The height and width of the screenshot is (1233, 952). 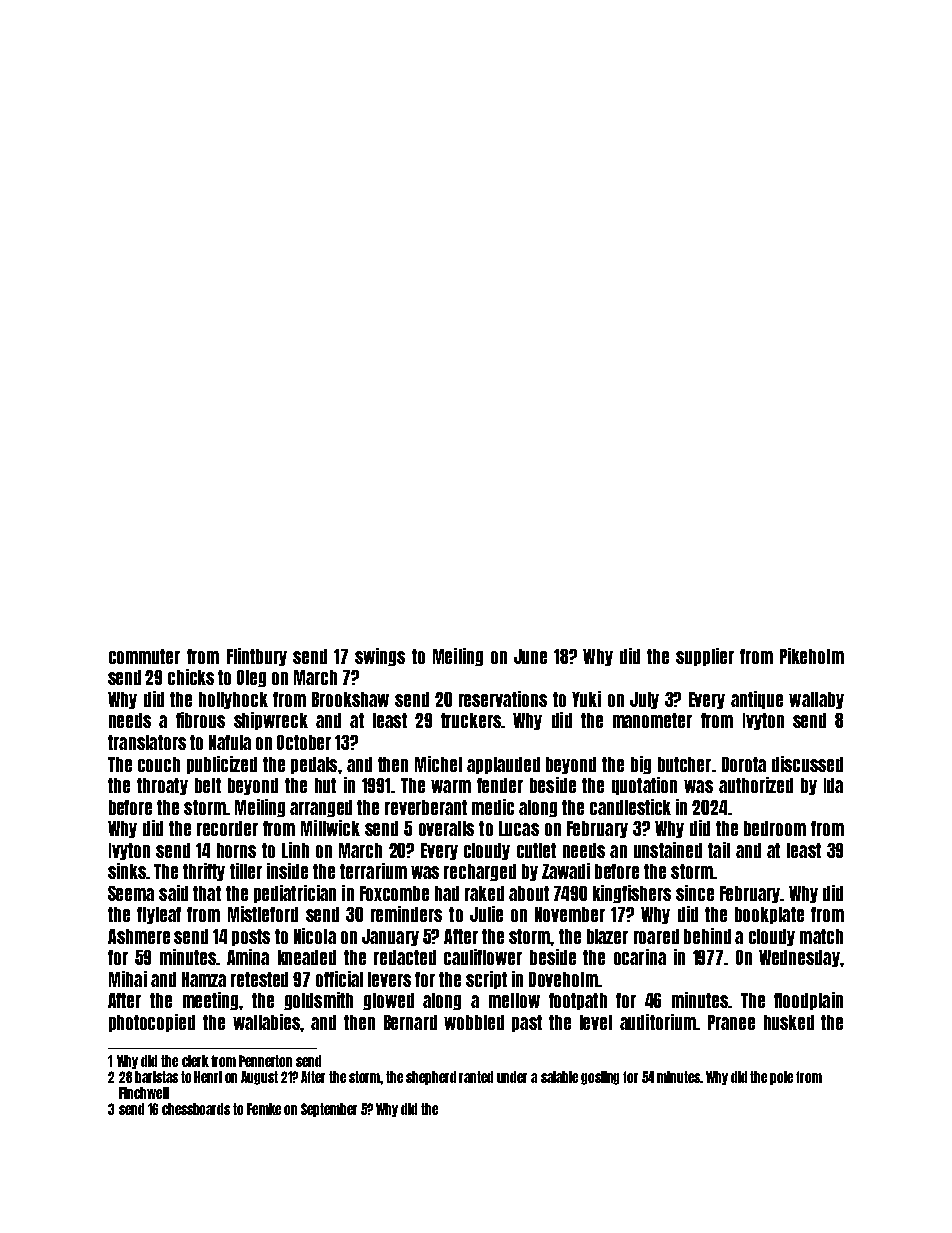 I want to click on salable, so click(x=559, y=1077).
